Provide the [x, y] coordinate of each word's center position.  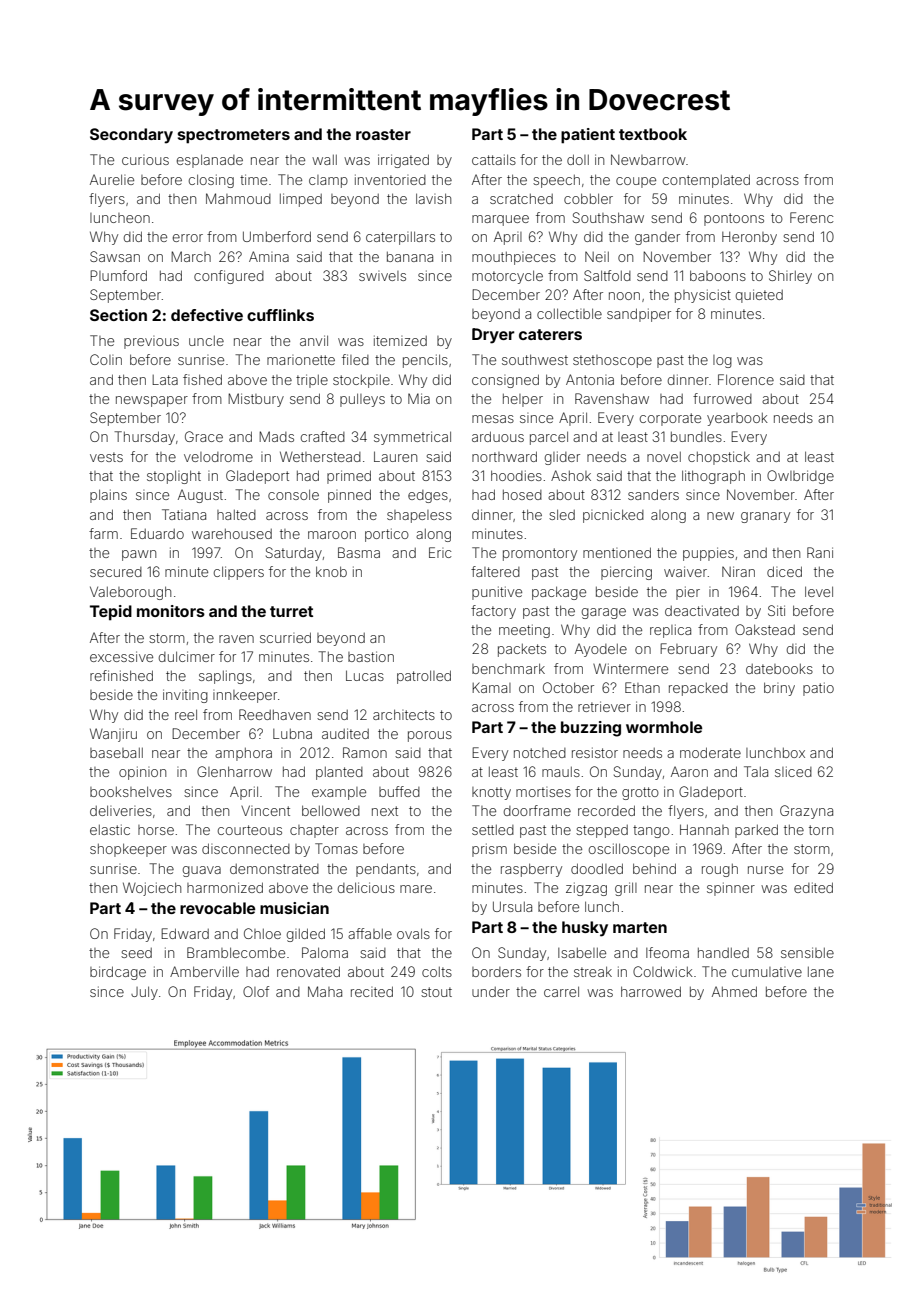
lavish [433, 198]
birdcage [118, 973]
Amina [269, 256]
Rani [820, 552]
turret [291, 611]
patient [588, 136]
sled [562, 514]
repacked [698, 689]
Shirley [790, 277]
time [253, 179]
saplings [225, 677]
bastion [371, 656]
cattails [494, 159]
